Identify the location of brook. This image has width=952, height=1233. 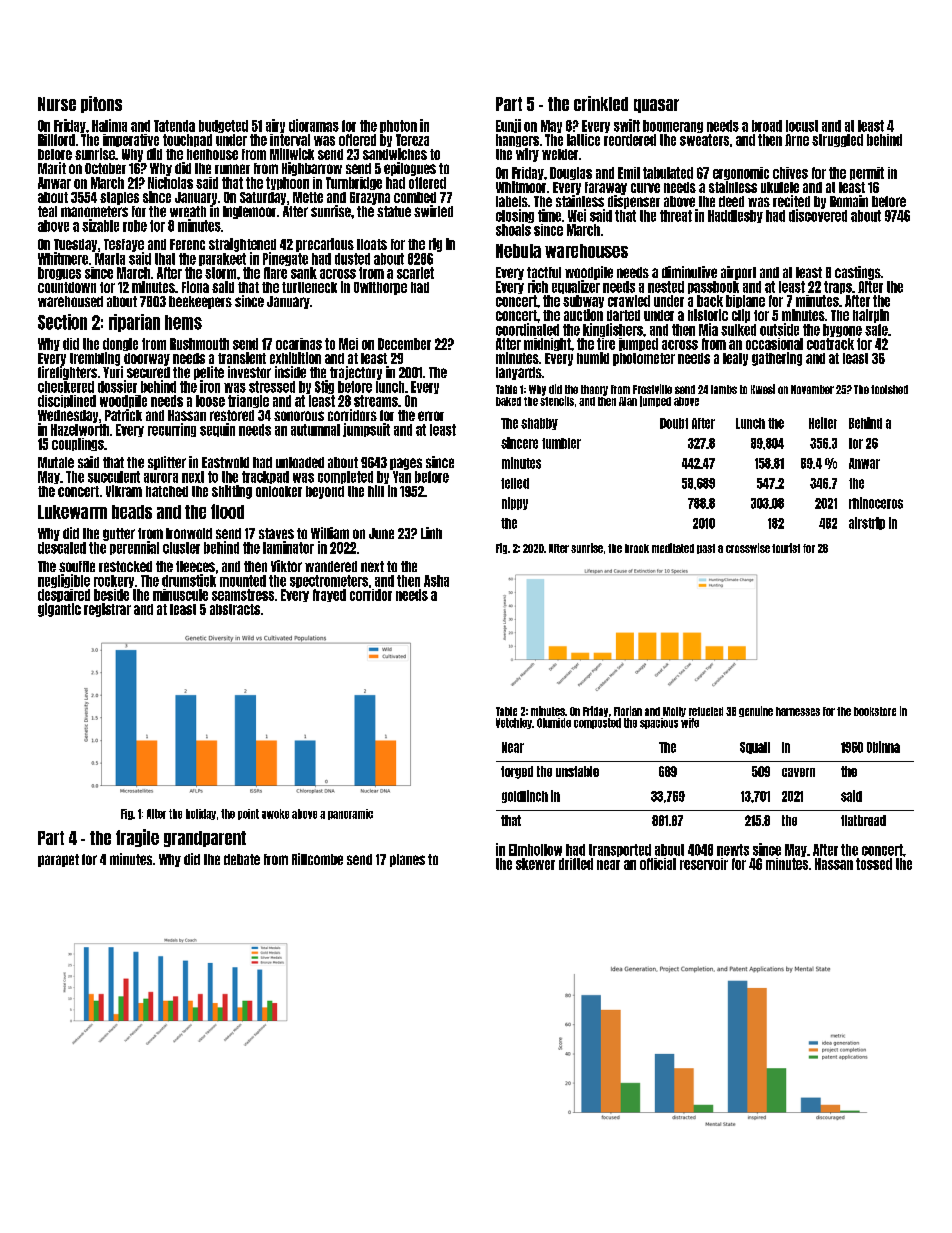
(637, 548).
